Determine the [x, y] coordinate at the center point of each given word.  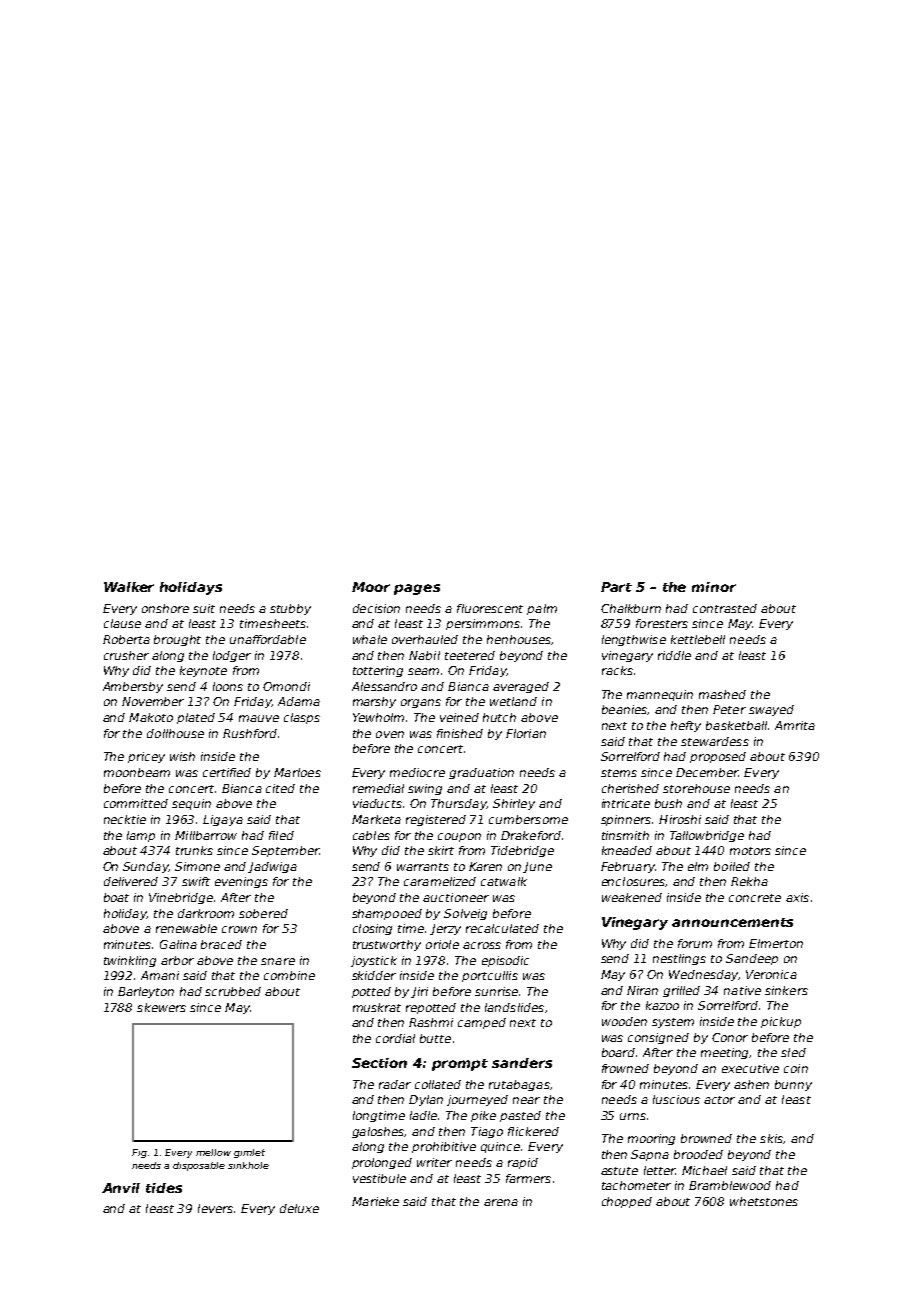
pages [417, 589]
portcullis [490, 976]
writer [434, 1162]
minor [714, 587]
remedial [378, 788]
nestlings [679, 959]
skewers [161, 1007]
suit [204, 608]
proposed [718, 757]
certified [227, 772]
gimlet [249, 1153]
